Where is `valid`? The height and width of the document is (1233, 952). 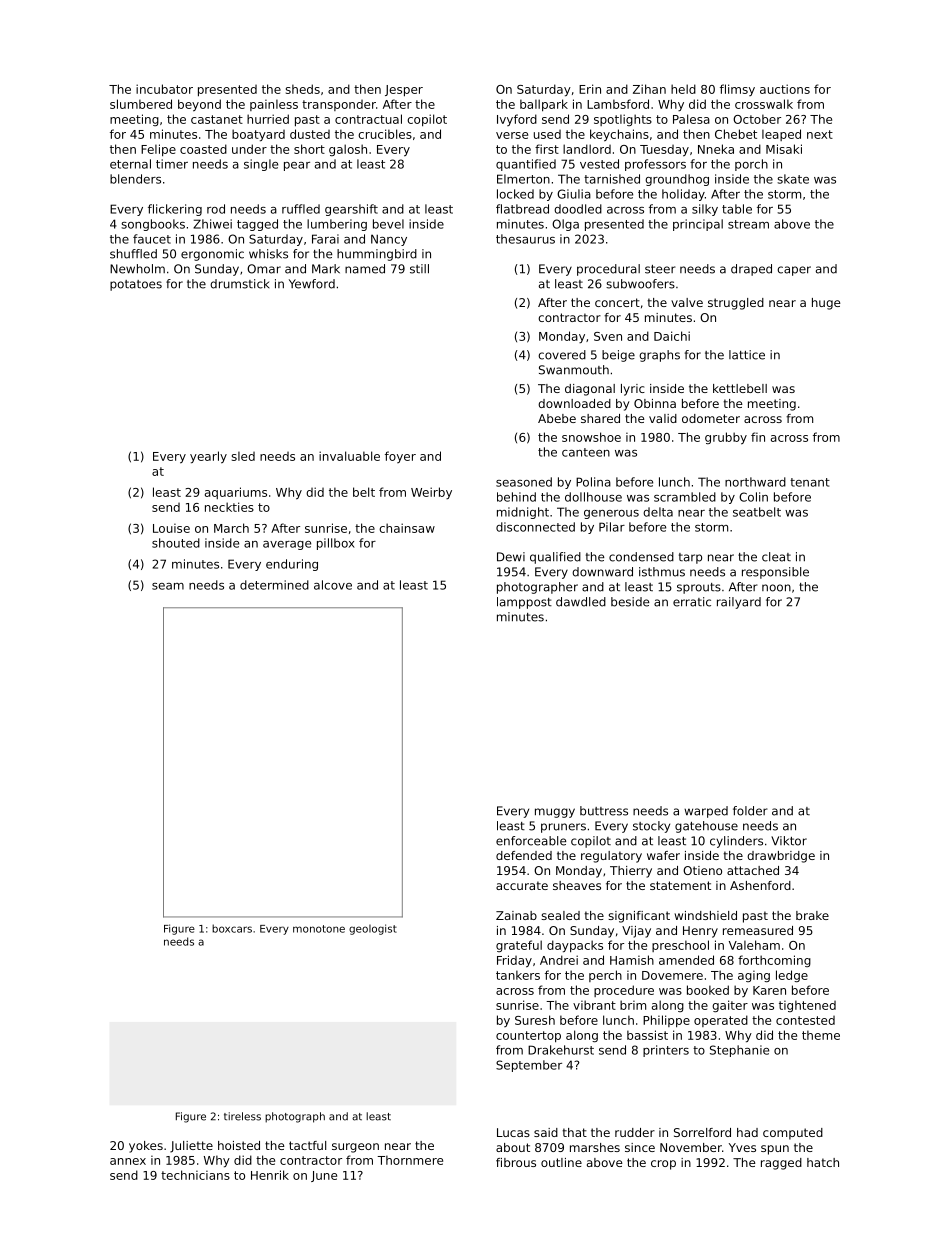
valid is located at coordinates (663, 418).
